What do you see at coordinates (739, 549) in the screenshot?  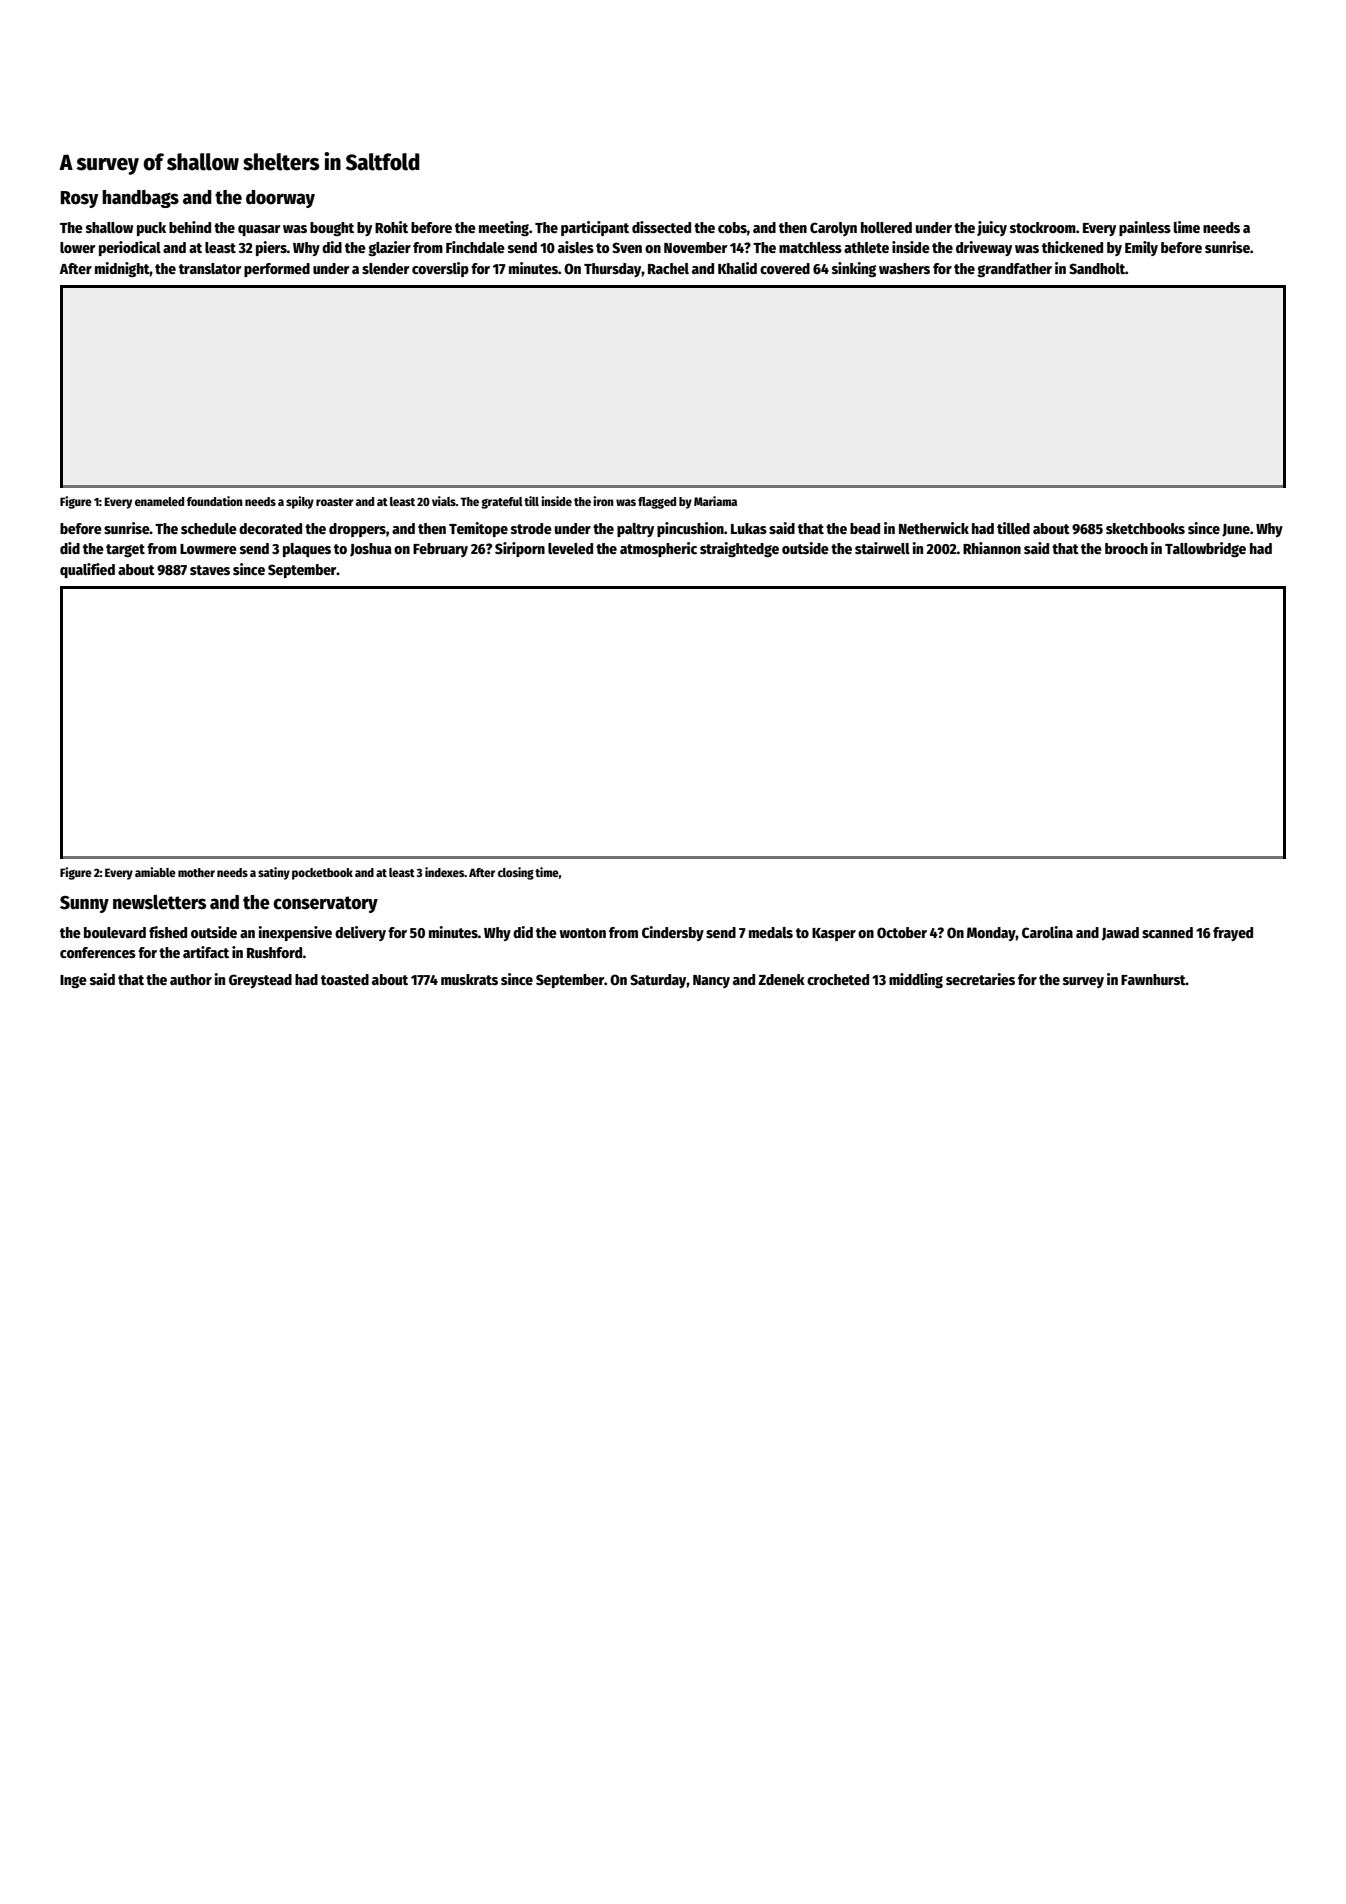 I see `straightedge` at bounding box center [739, 549].
